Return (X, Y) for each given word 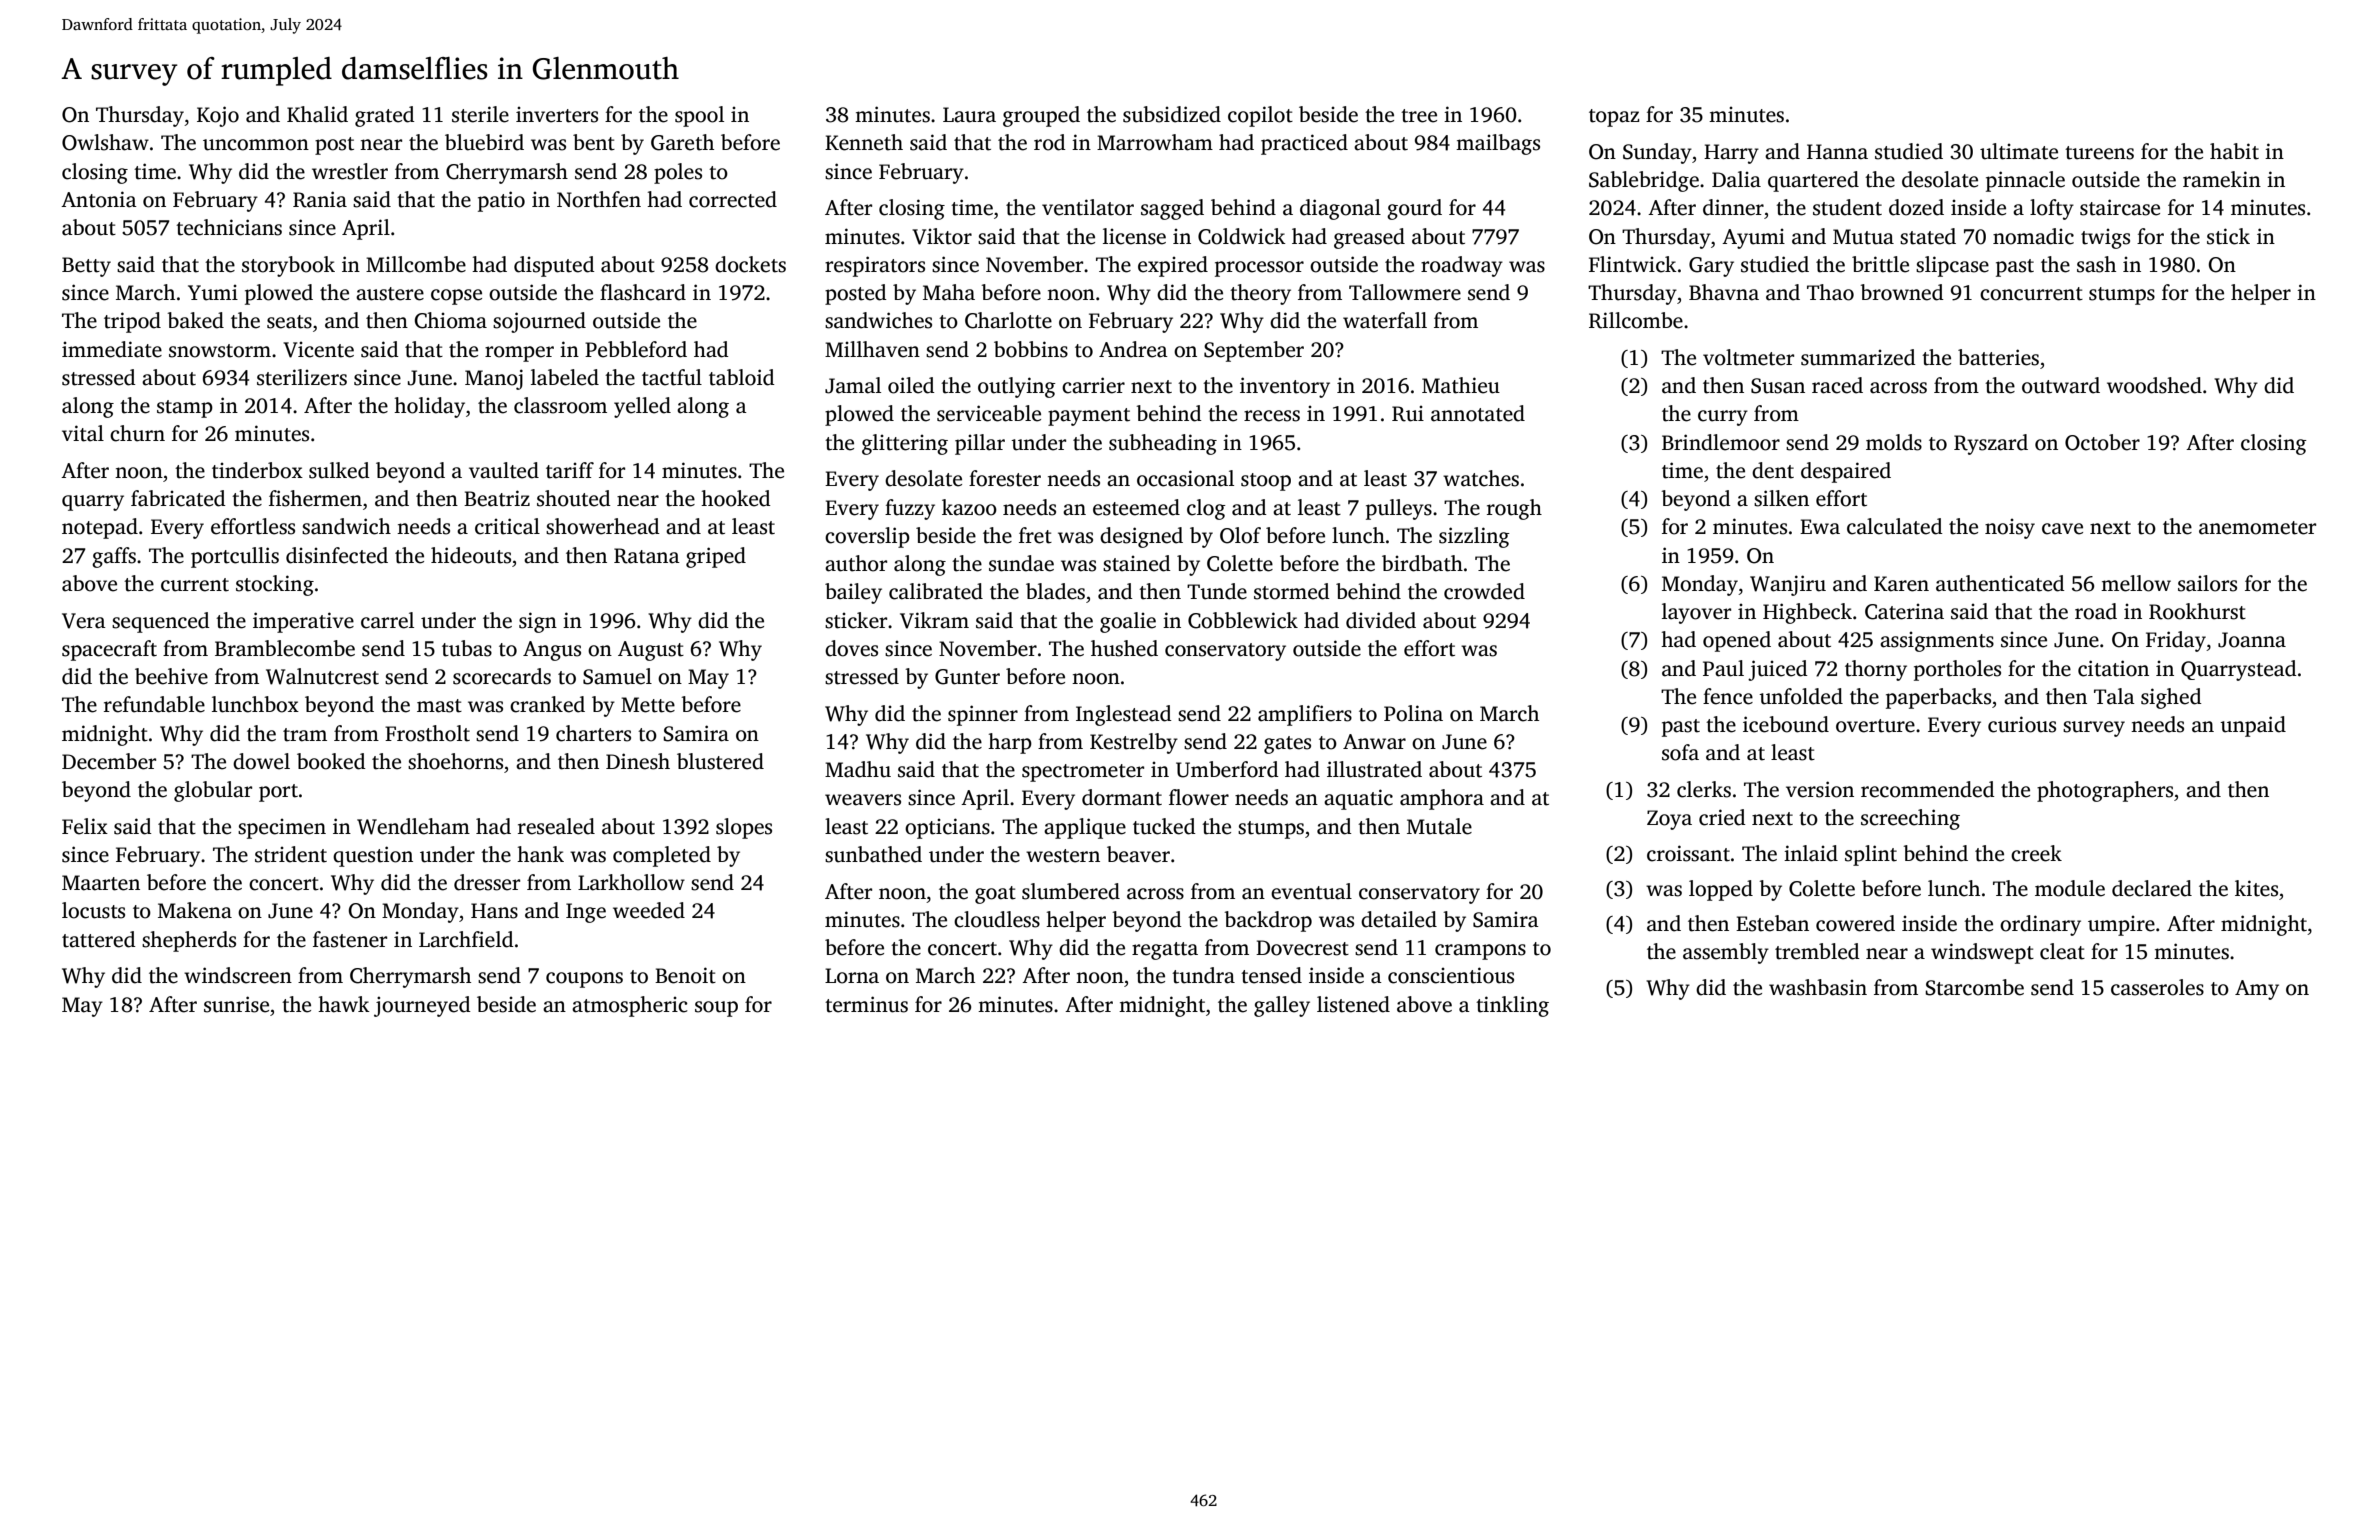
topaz (1614, 118)
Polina (1413, 713)
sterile (480, 114)
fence (1728, 696)
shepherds (189, 941)
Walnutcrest (322, 676)
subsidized (1172, 114)
